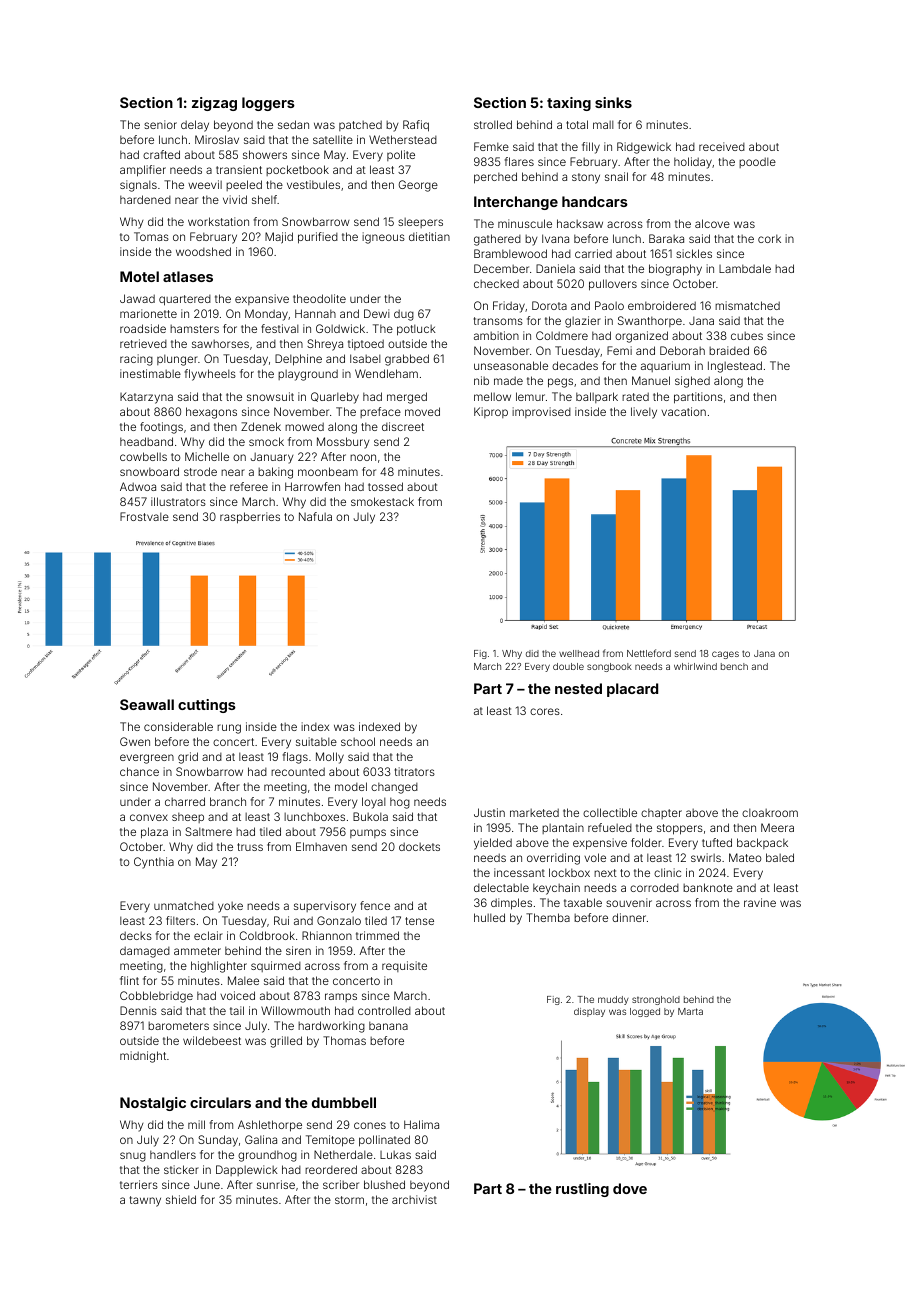 This image has width=924, height=1308. Describe the element at coordinates (145, 199) in the image. I see `hardened` at that location.
